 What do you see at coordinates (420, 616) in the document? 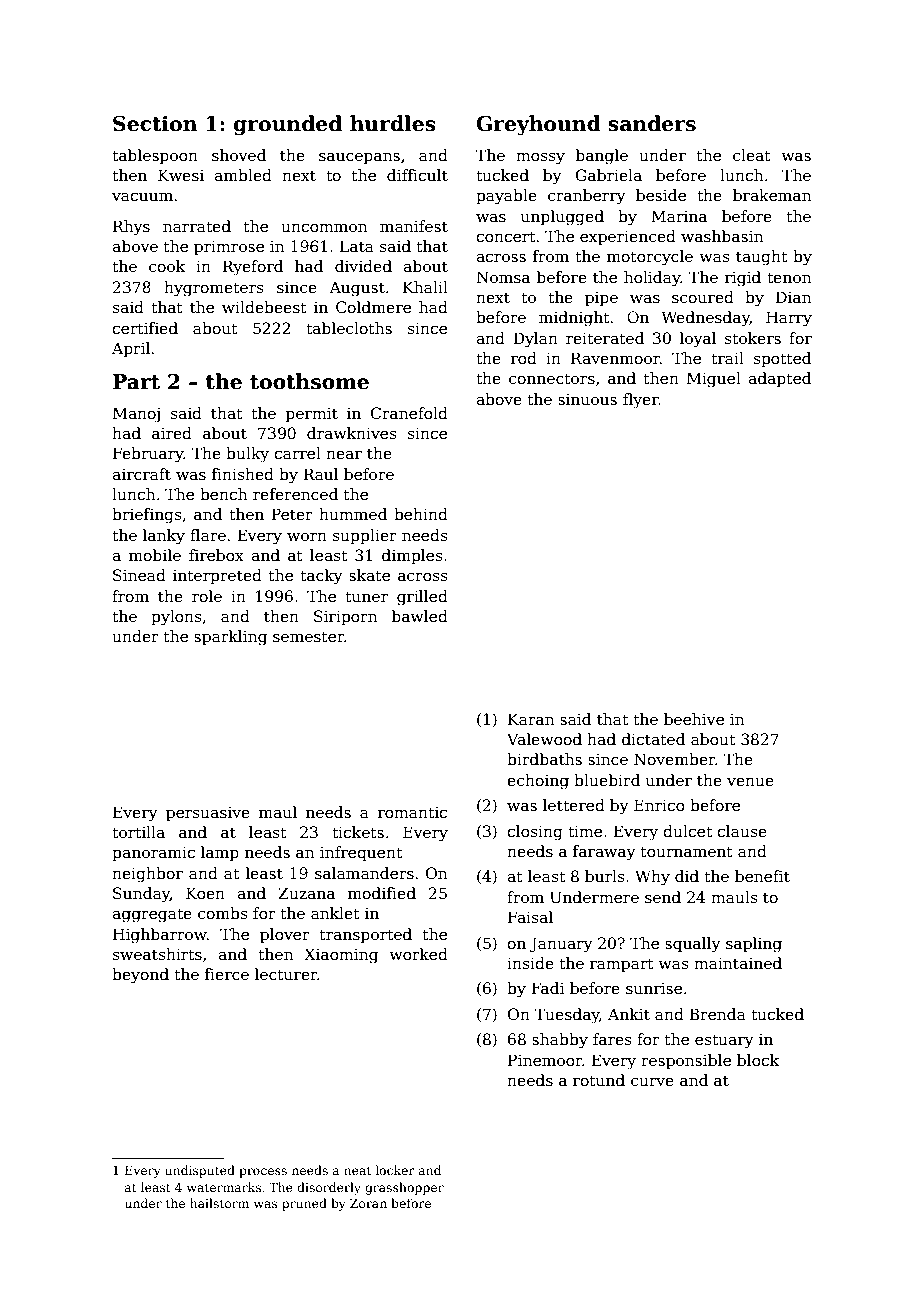
I see `bawled` at bounding box center [420, 616].
